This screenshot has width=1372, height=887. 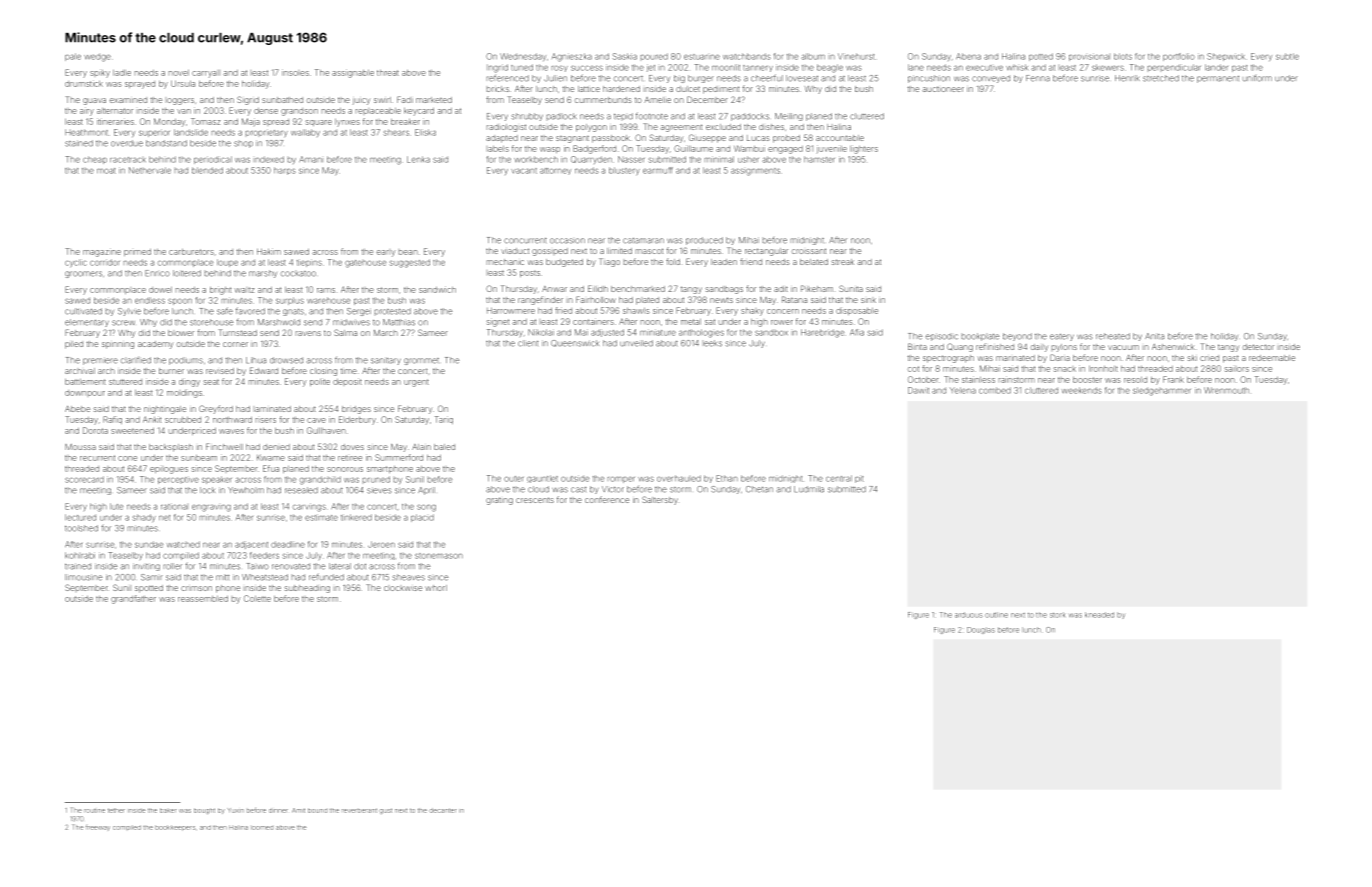 I want to click on arduous, so click(x=969, y=615).
